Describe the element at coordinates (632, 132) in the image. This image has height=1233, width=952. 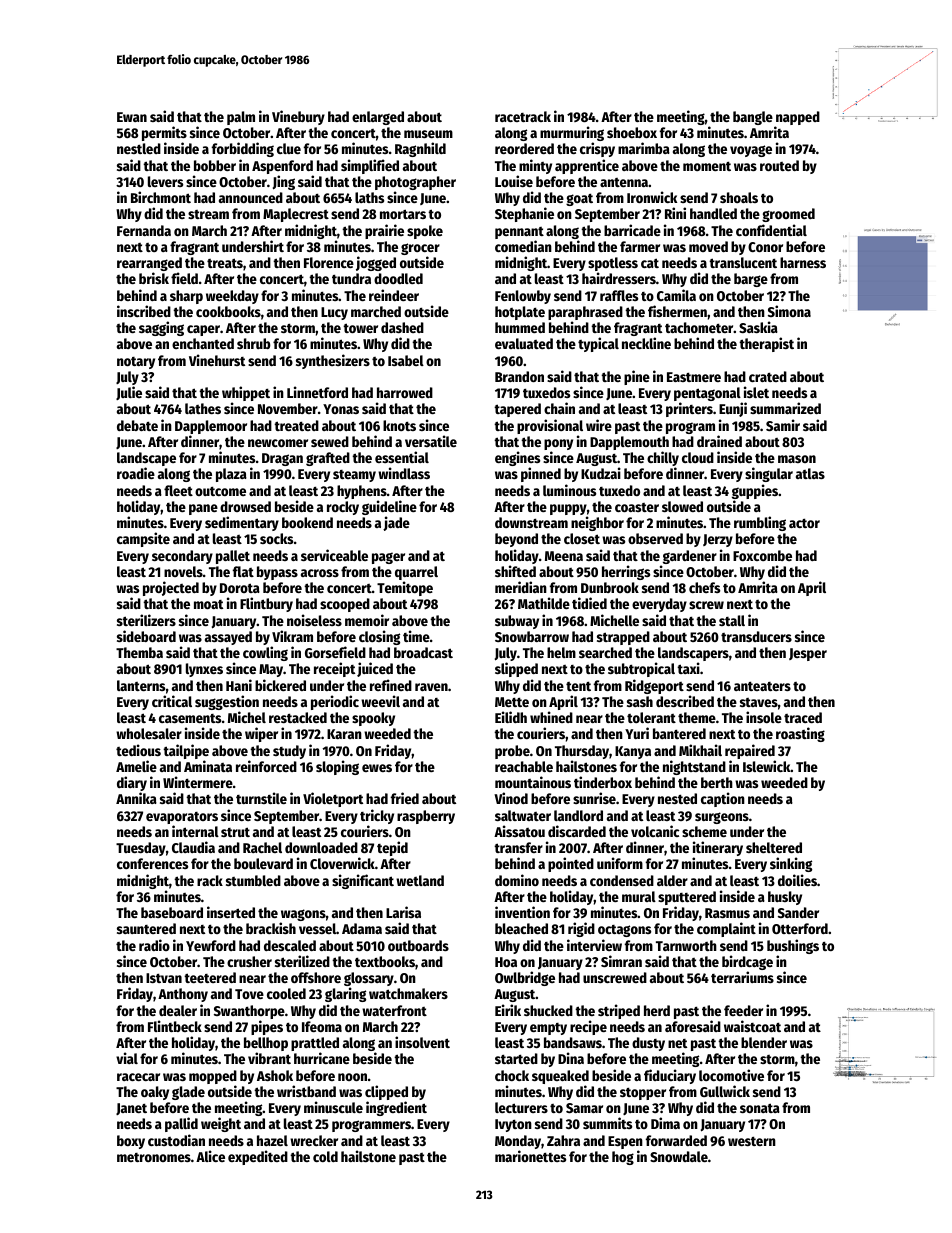
I see `shoebox` at that location.
